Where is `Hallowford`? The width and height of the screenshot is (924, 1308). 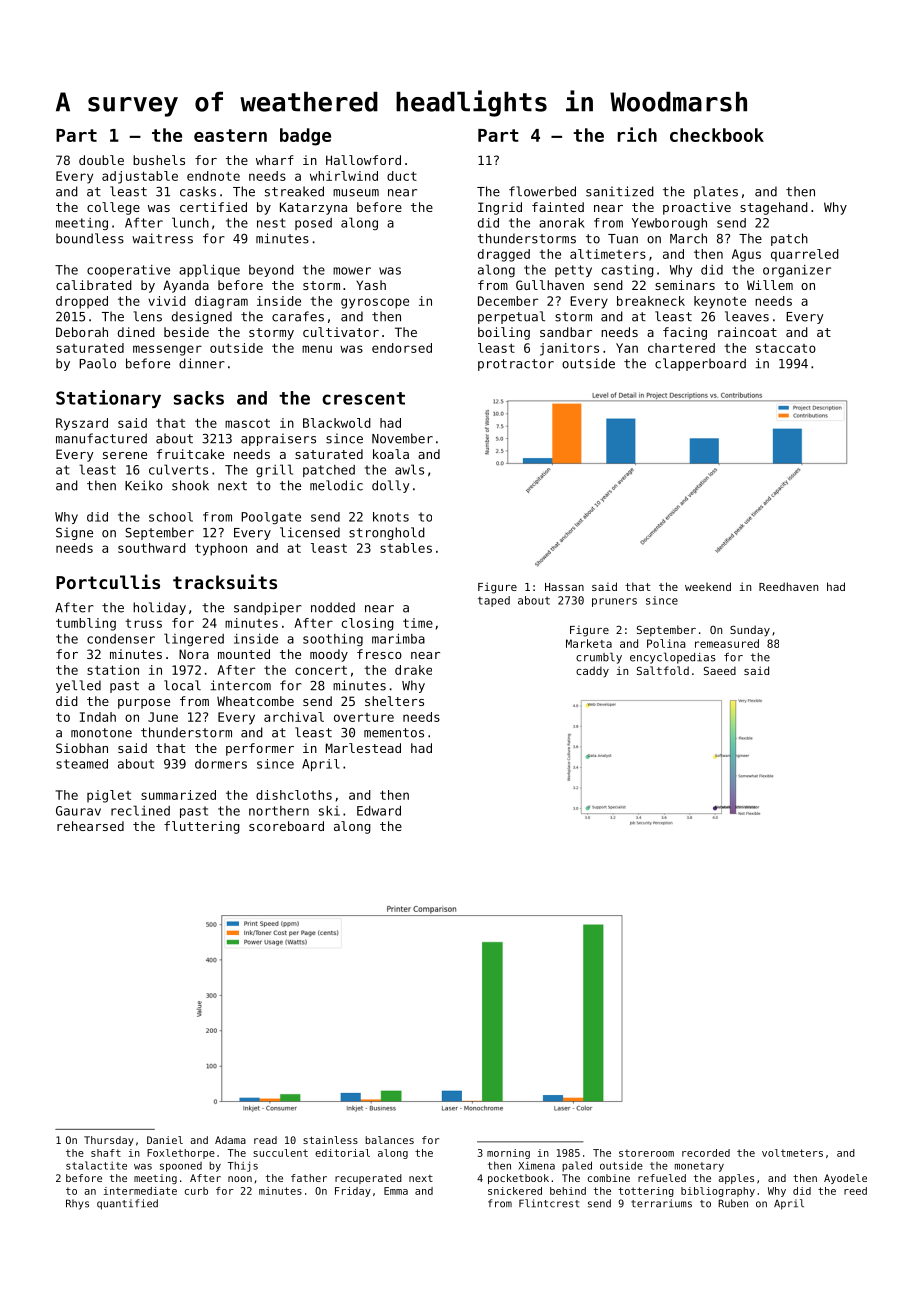
Hallowford is located at coordinates (363, 160).
